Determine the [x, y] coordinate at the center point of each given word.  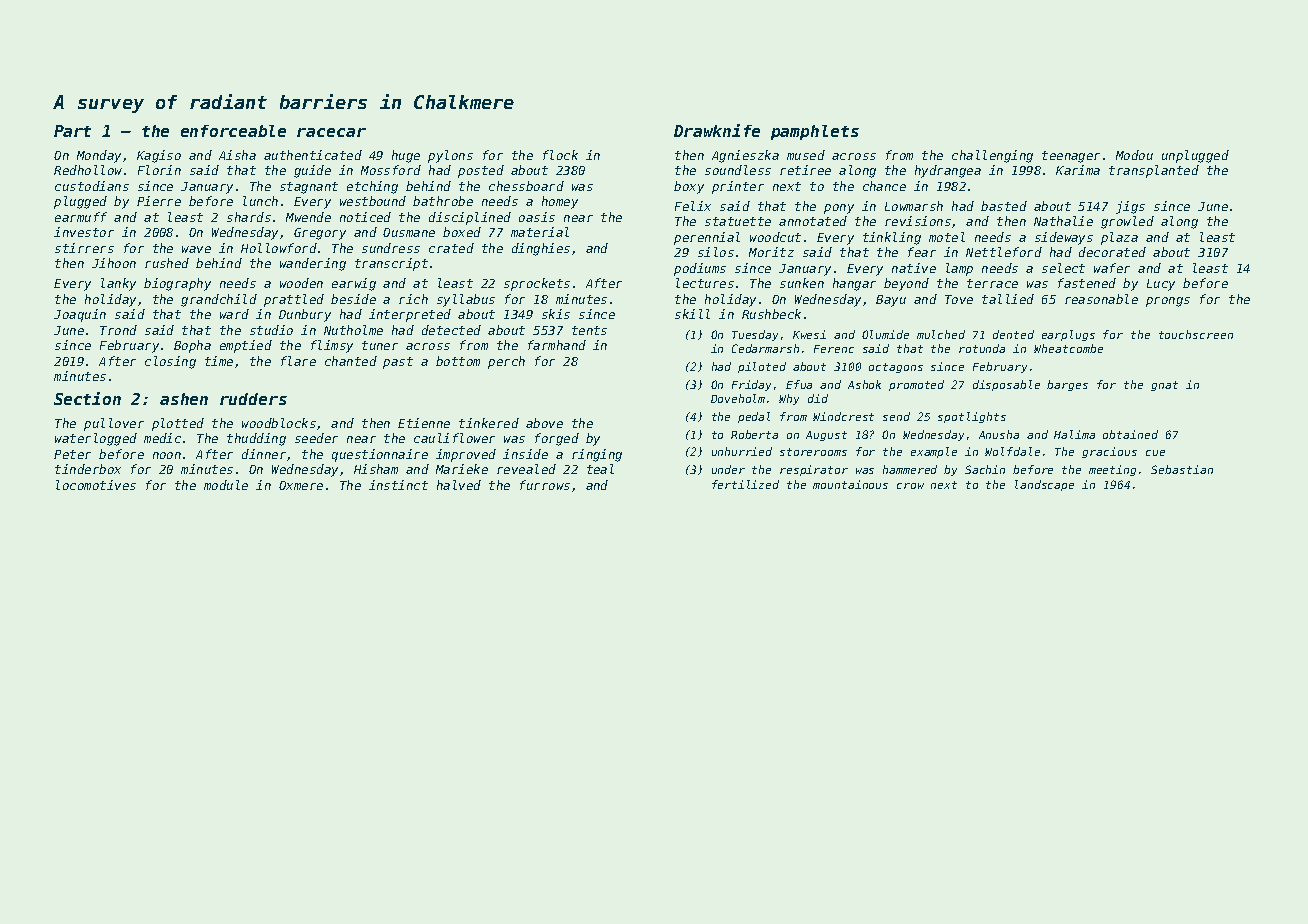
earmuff [81, 217]
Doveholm [738, 398]
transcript [391, 264]
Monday [99, 156]
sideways [1064, 238]
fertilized [745, 484]
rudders [253, 399]
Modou [1134, 155]
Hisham [376, 469]
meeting [1112, 470]
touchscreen [1196, 334]
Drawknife [717, 130]
